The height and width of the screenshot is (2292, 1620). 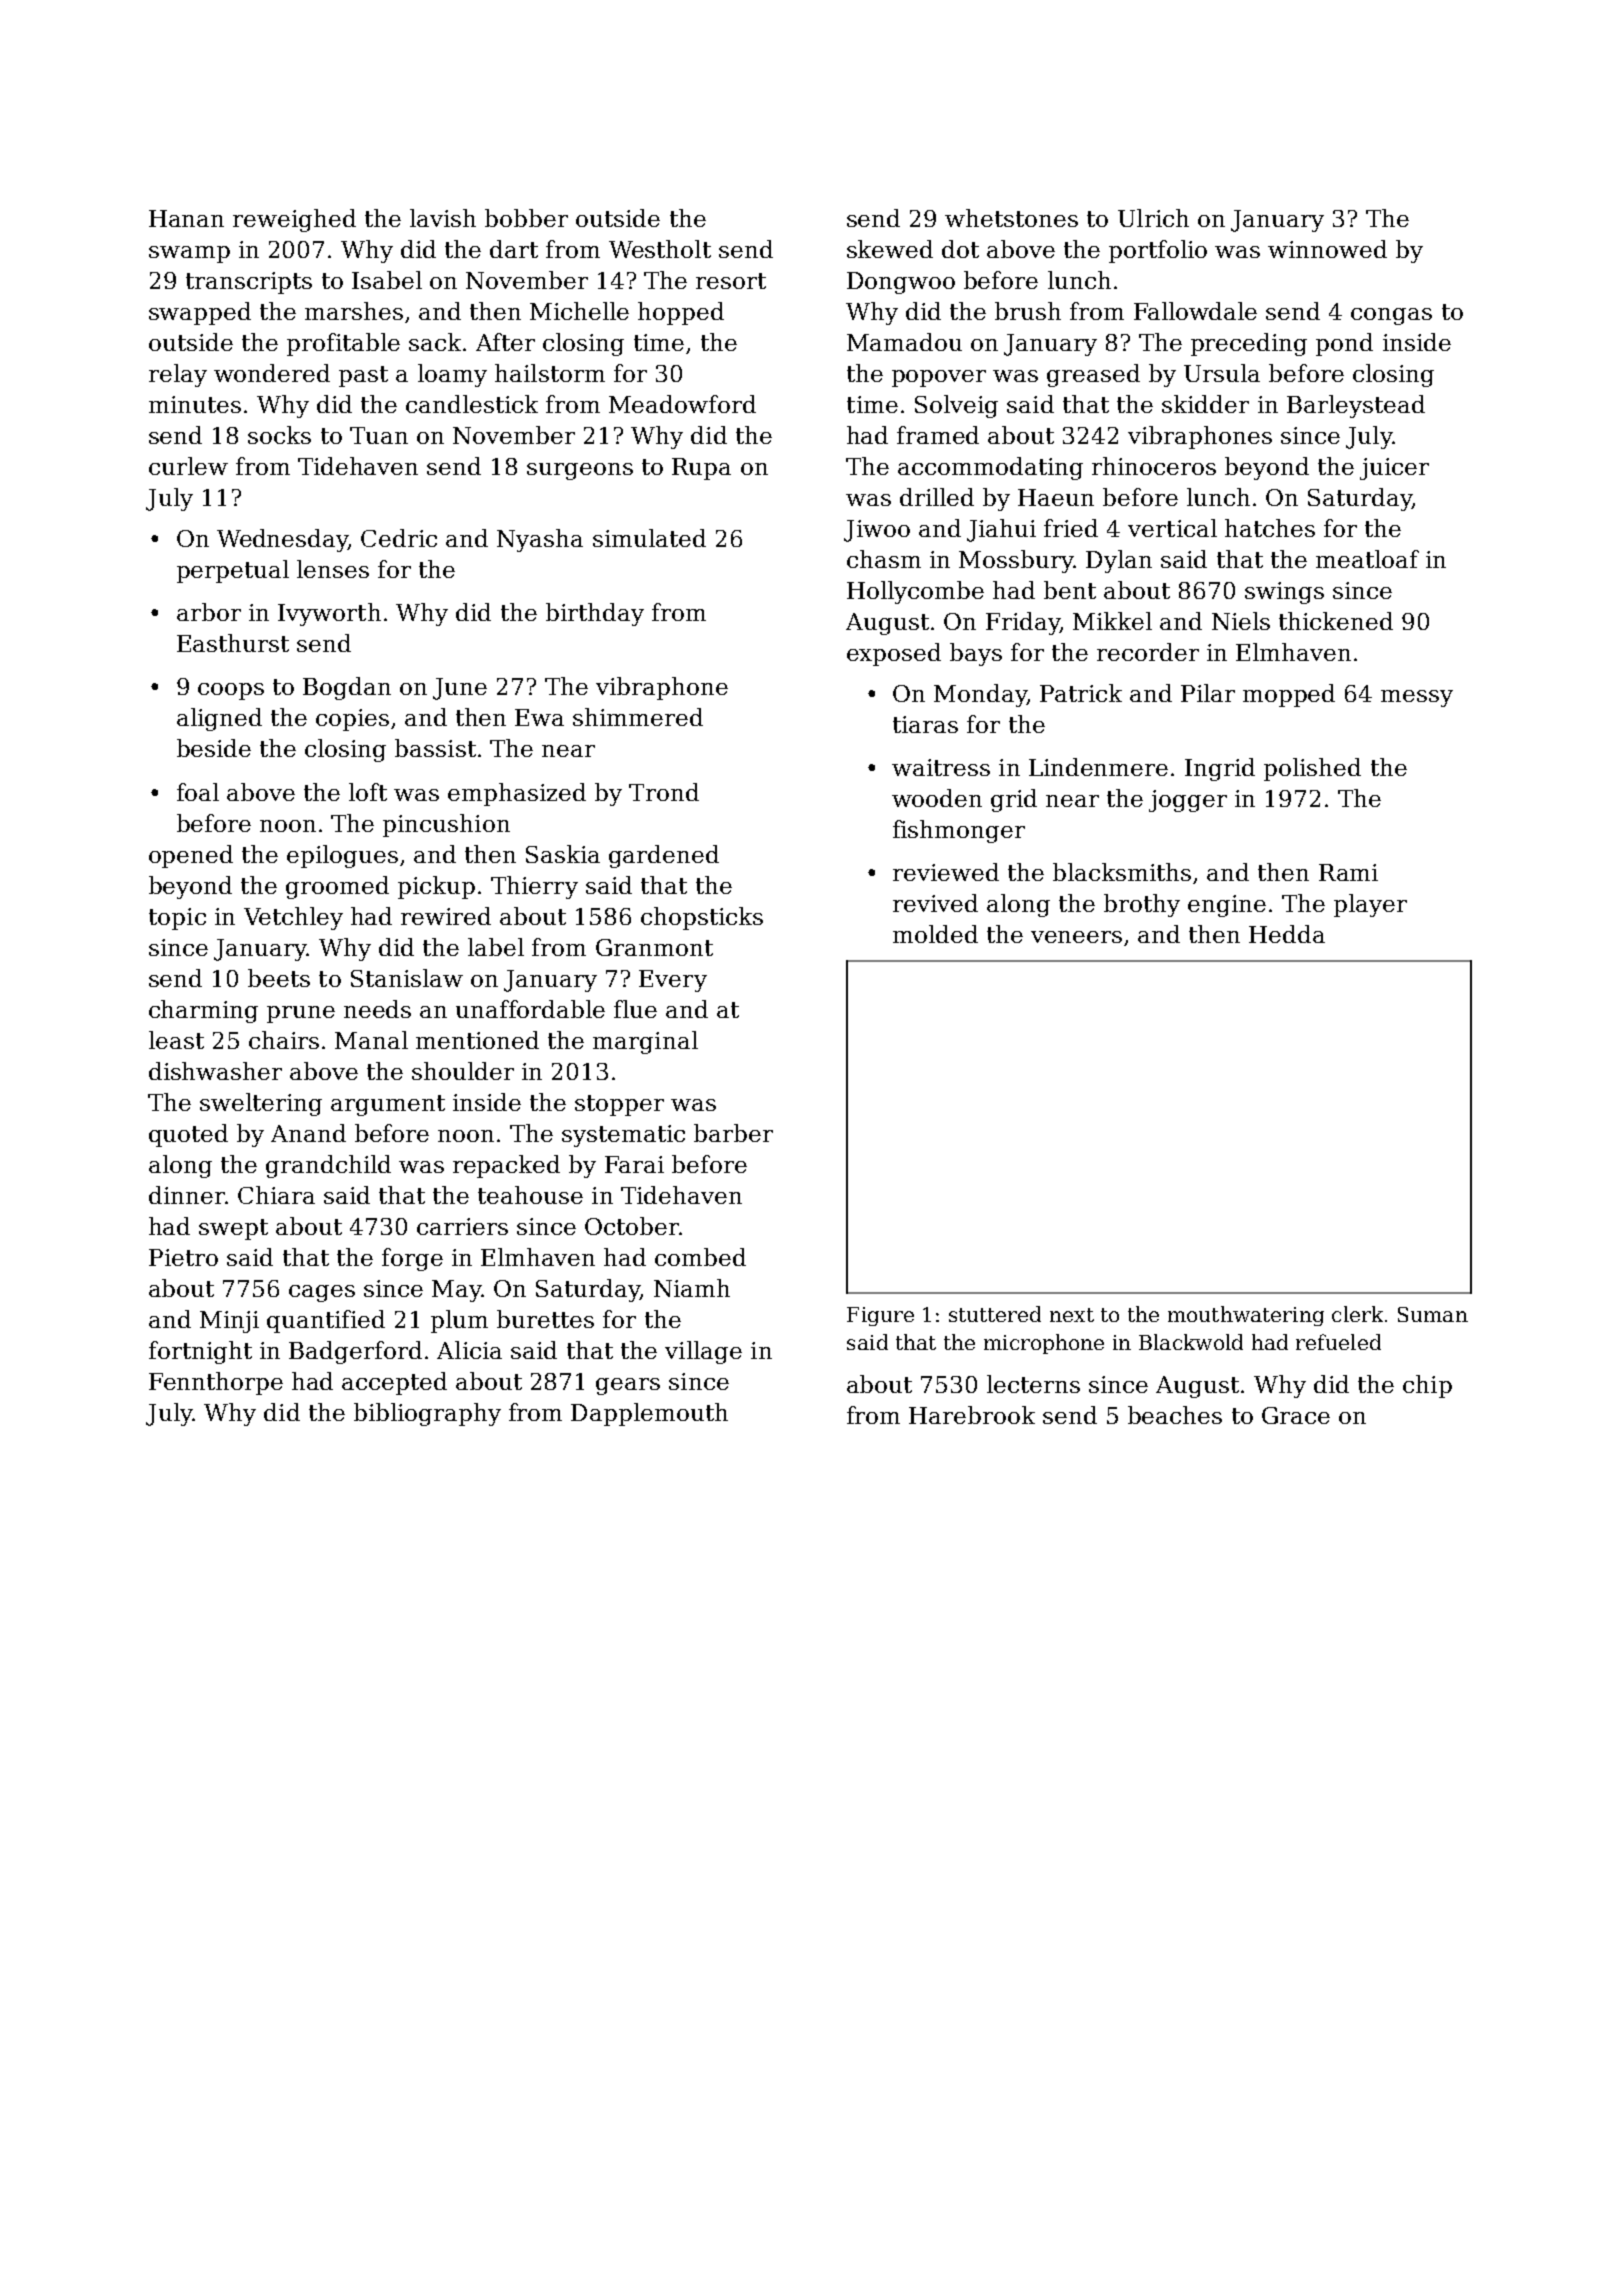 I want to click on whetstones, so click(x=1011, y=218).
